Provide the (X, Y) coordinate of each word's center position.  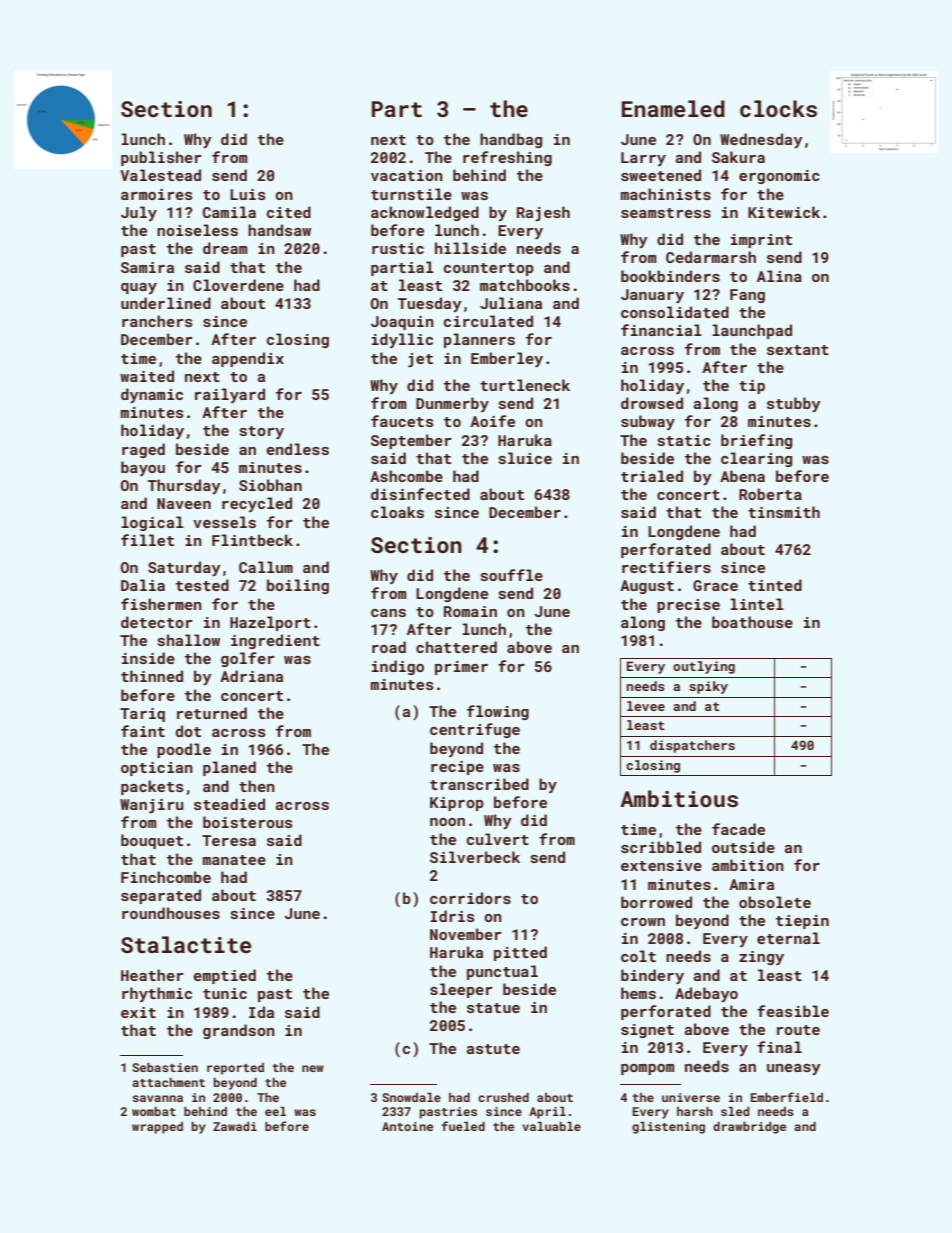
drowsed (652, 403)
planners (479, 340)
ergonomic (779, 177)
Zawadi (235, 1126)
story (261, 432)
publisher (161, 158)
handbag (511, 140)
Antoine (407, 1126)
